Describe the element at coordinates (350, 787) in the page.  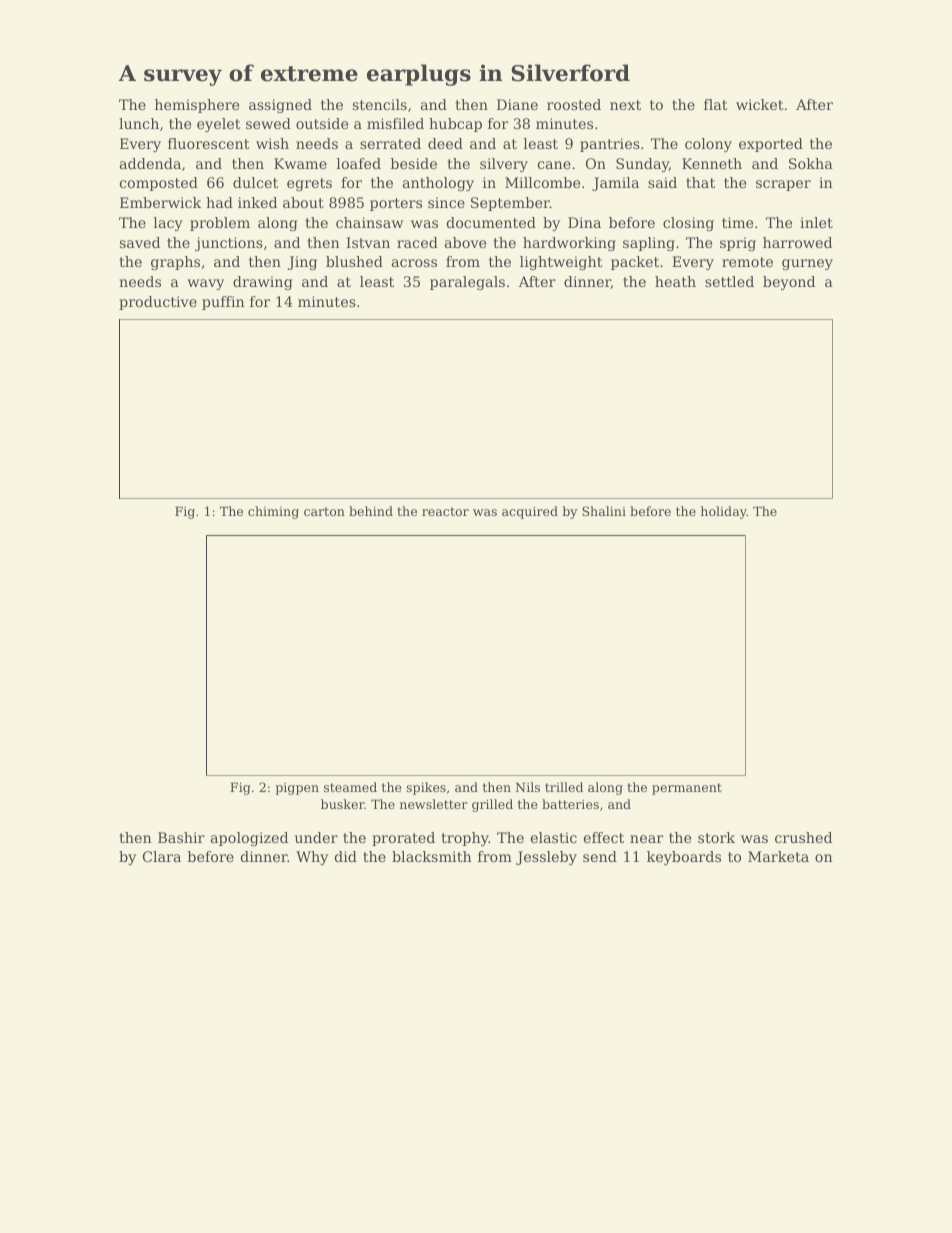
I see `steamed` at that location.
